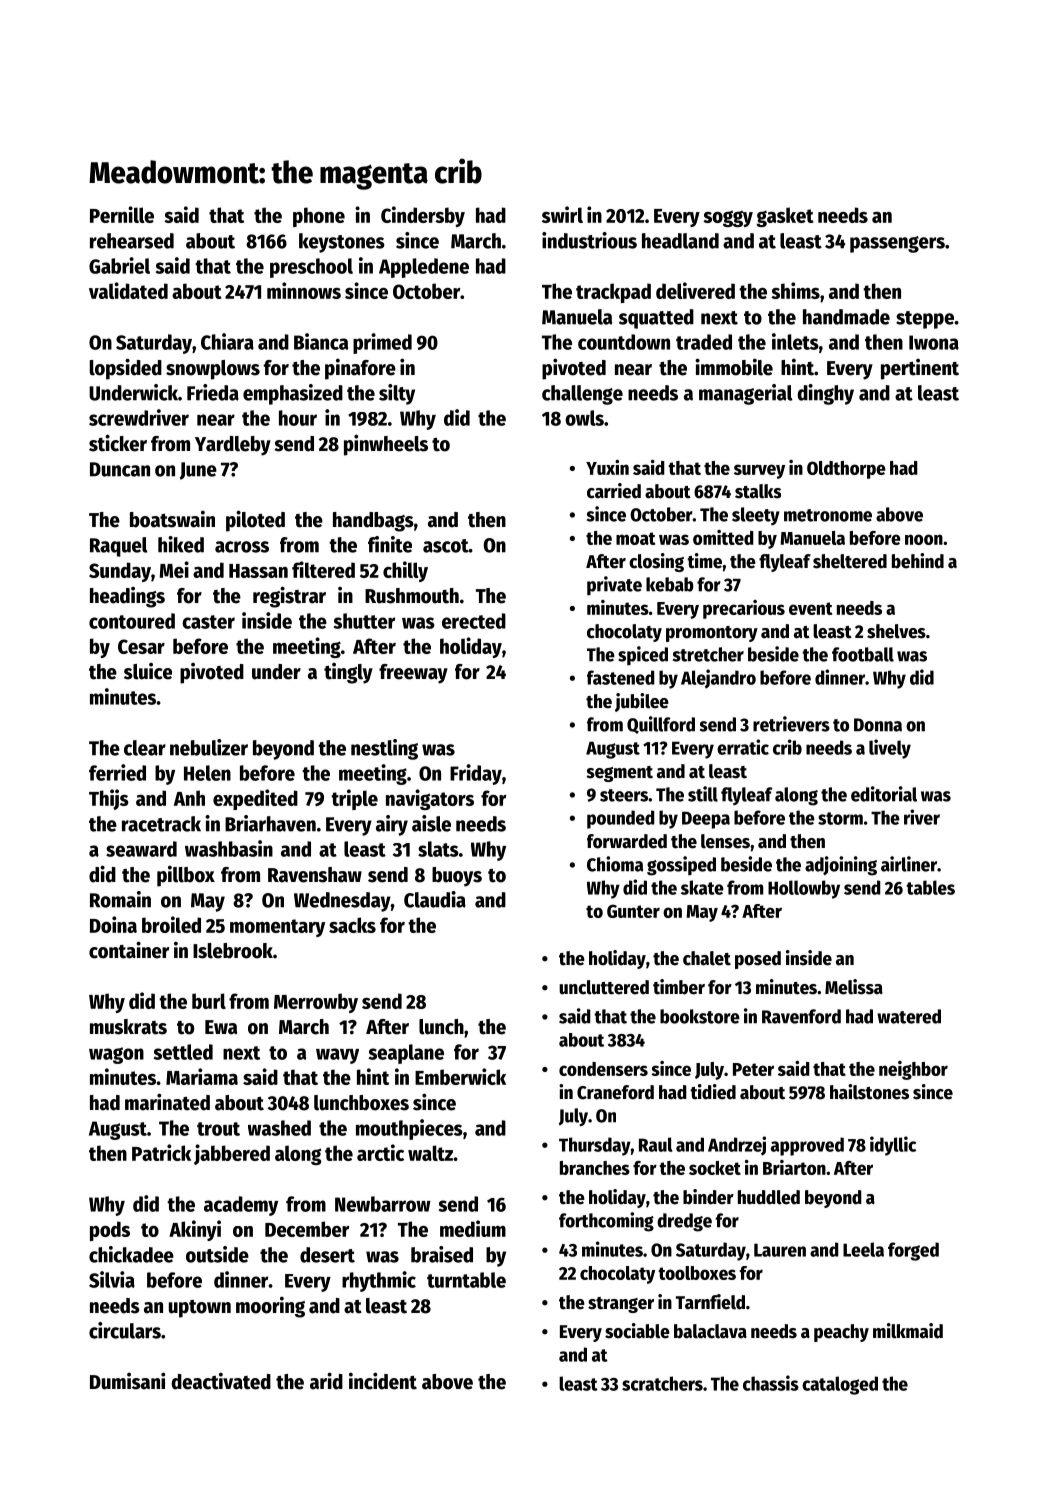  I want to click on December, so click(307, 1229).
